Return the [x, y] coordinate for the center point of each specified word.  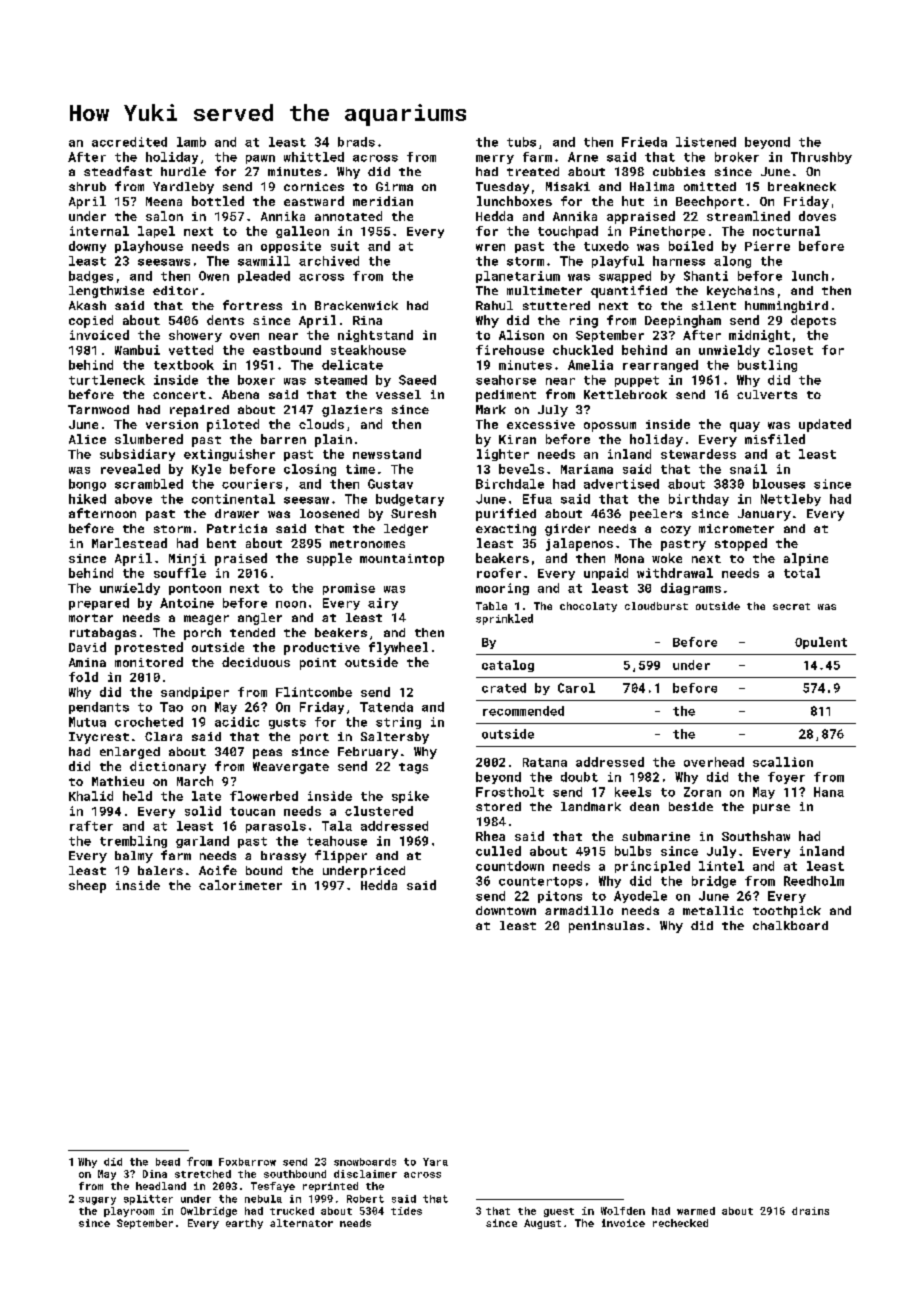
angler [260, 619]
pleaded [264, 277]
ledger [406, 530]
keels [633, 792]
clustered [379, 811]
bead [168, 1162]
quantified [629, 291]
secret [791, 606]
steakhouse [368, 350]
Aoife [218, 870]
